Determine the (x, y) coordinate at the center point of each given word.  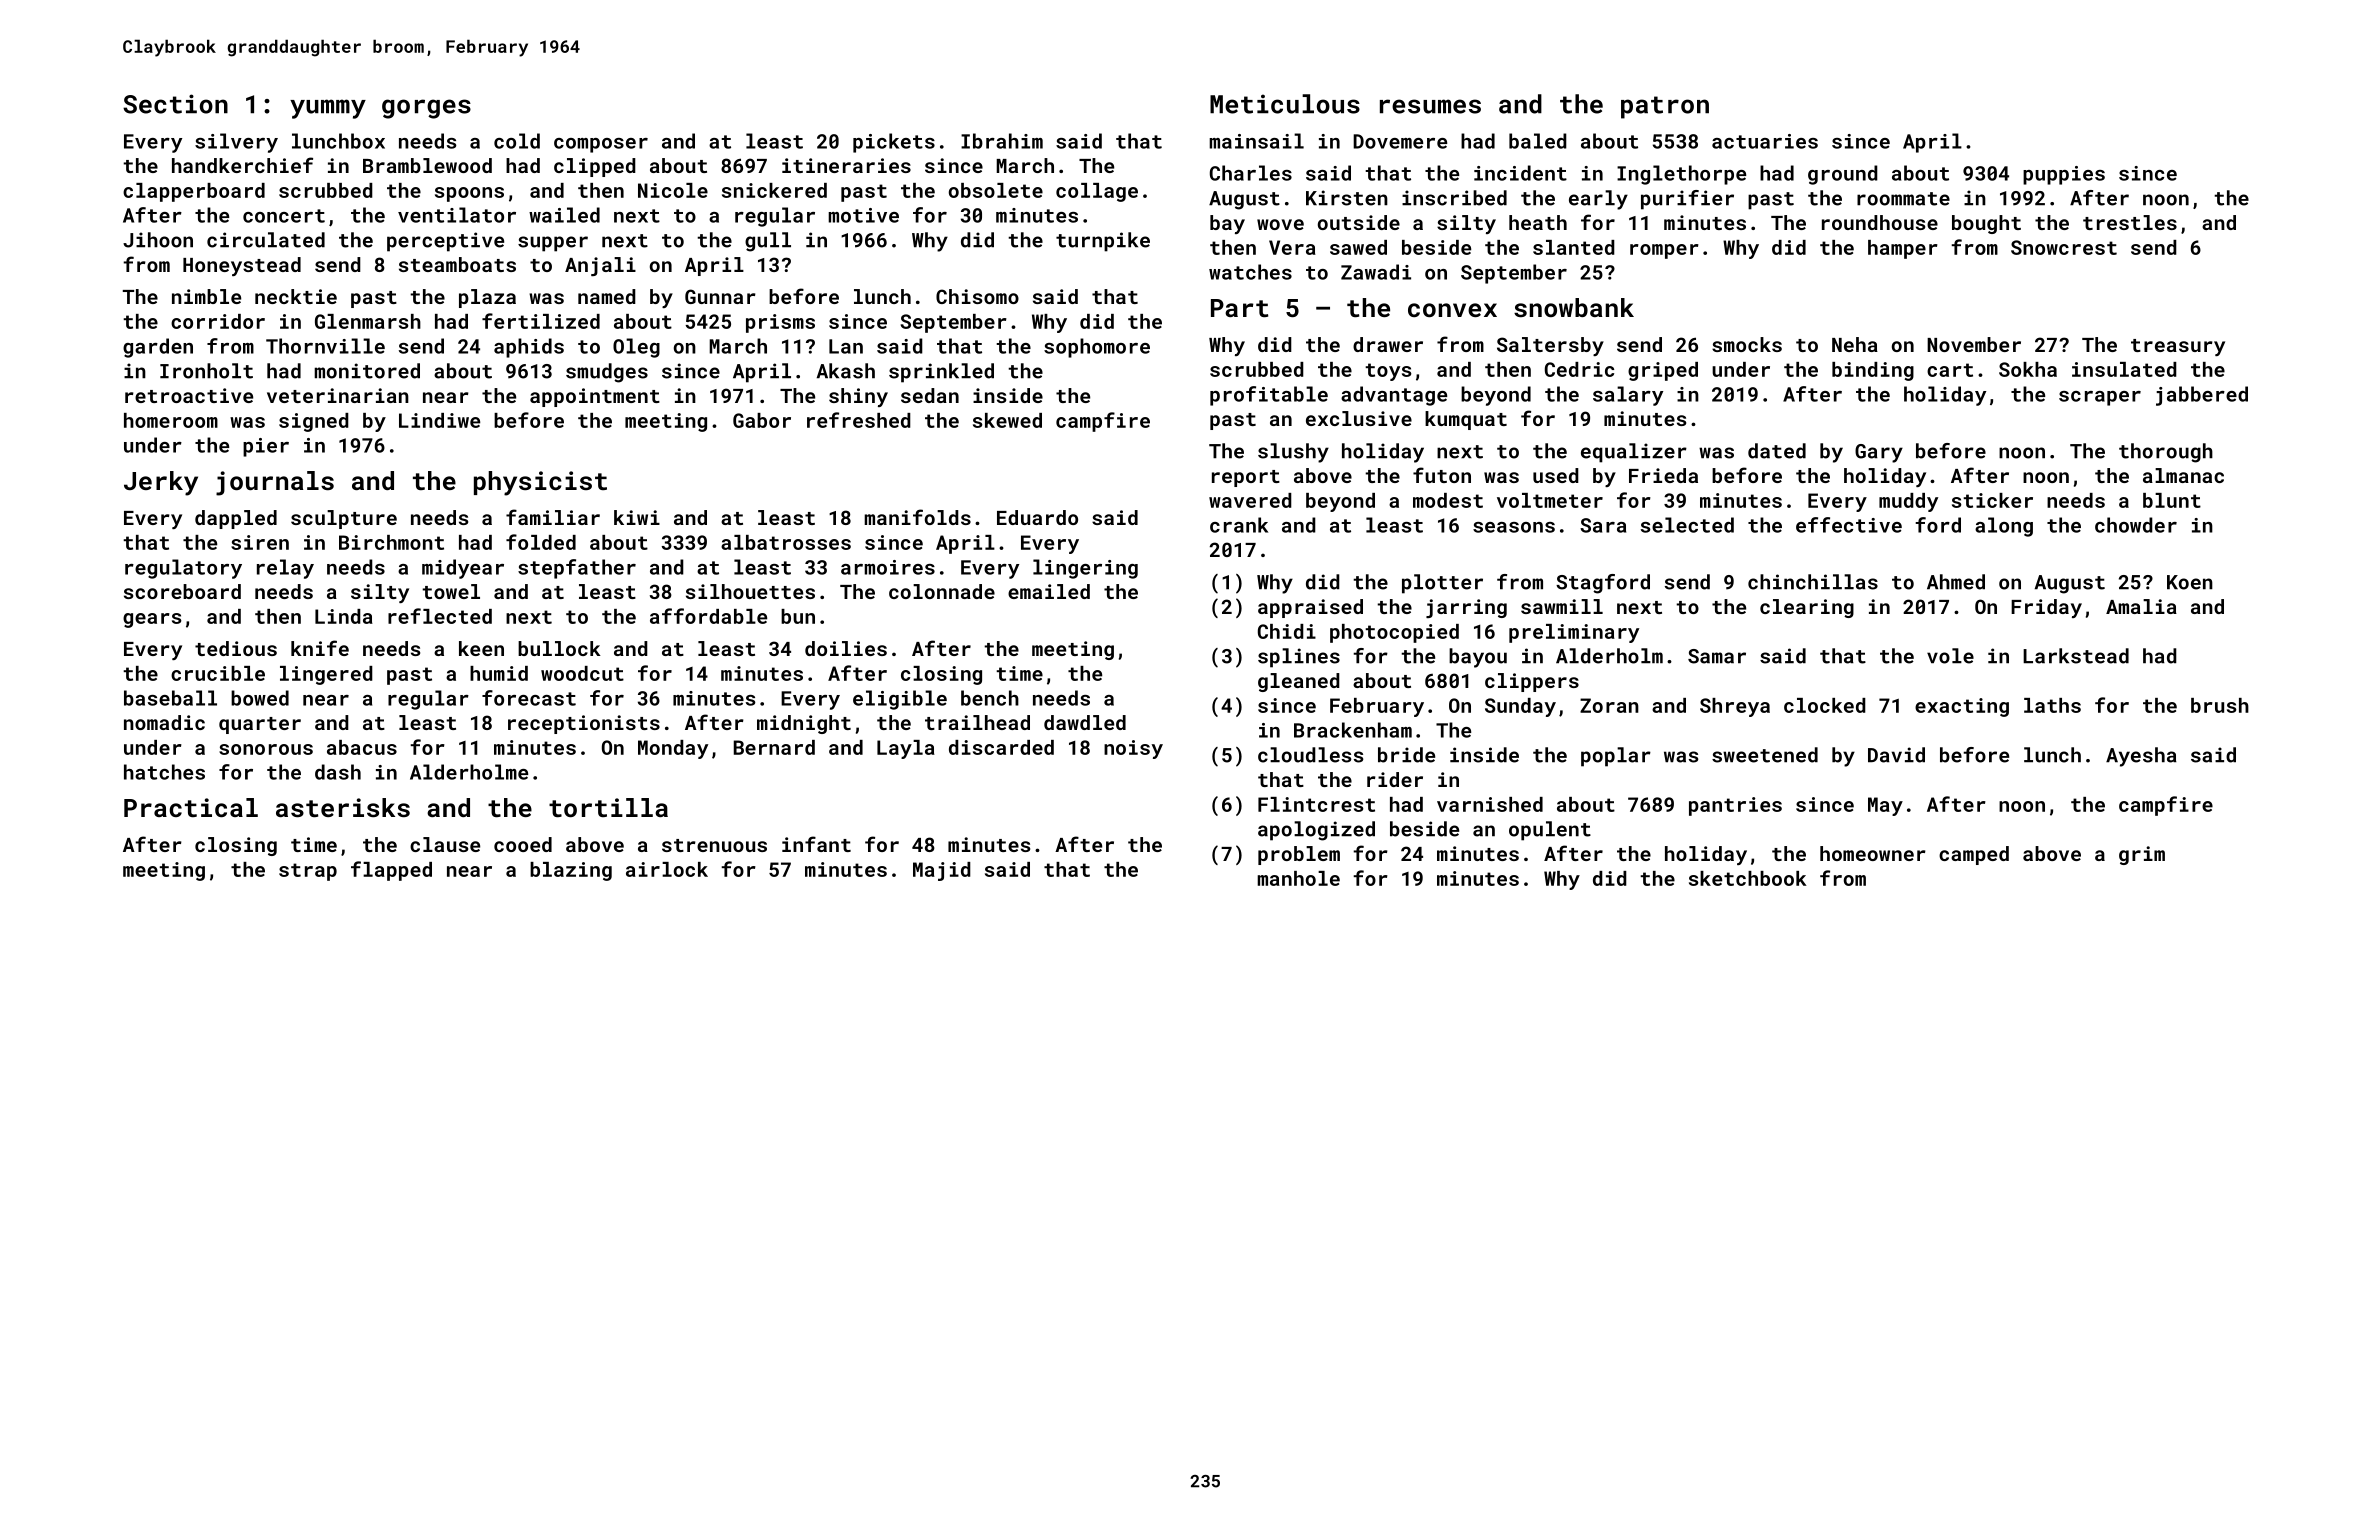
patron (1665, 107)
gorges (426, 109)
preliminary (1574, 633)
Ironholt (206, 371)
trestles (2130, 222)
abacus (362, 747)
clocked (1825, 705)
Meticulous (1285, 104)
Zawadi (1376, 272)
